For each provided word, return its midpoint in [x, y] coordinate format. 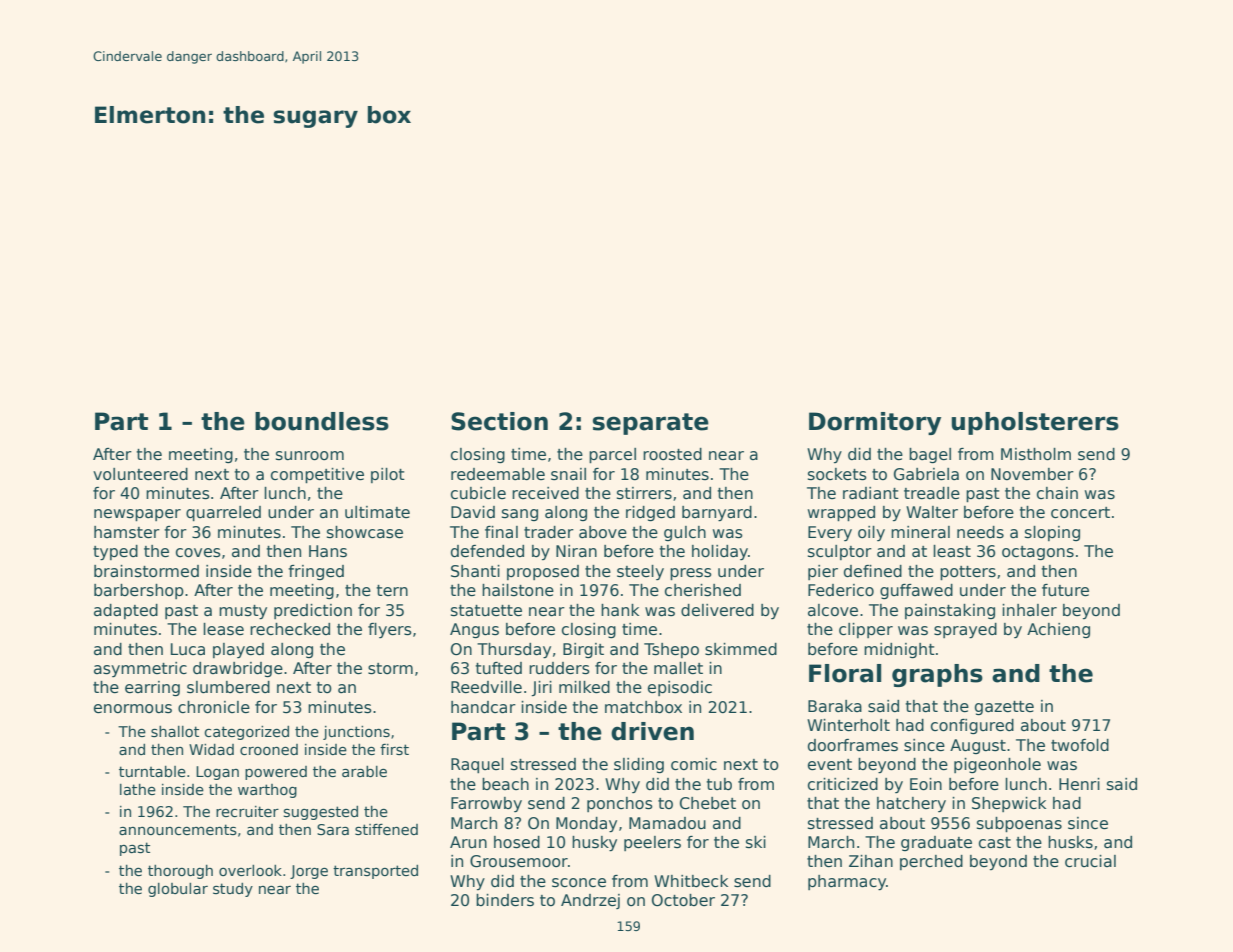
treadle [932, 493]
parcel [612, 455]
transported [375, 872]
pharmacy [847, 883]
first [394, 749]
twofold [1080, 745]
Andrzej [590, 901]
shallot [175, 731]
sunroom [310, 456]
